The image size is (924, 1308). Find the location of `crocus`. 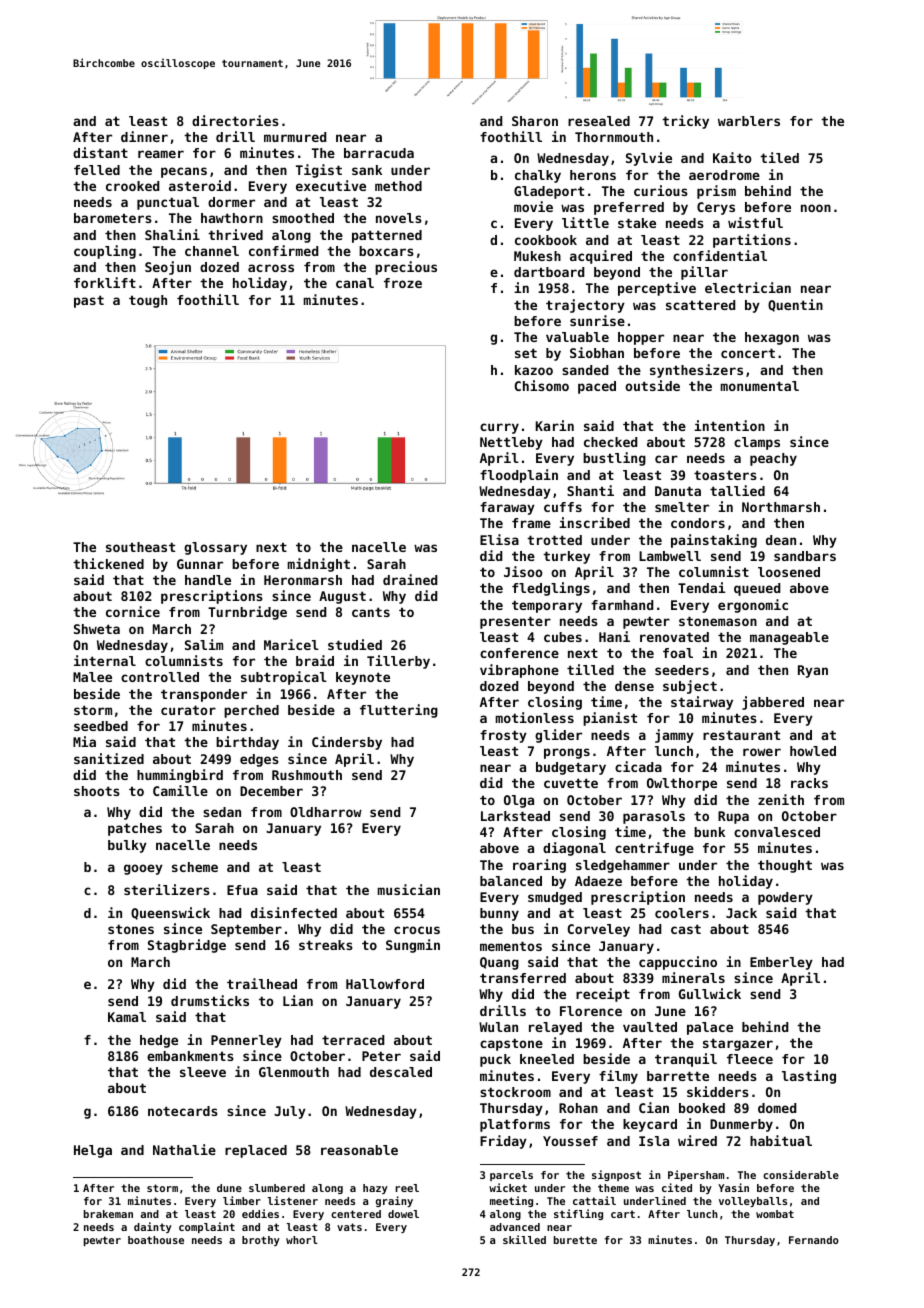

crocus is located at coordinates (417, 930).
